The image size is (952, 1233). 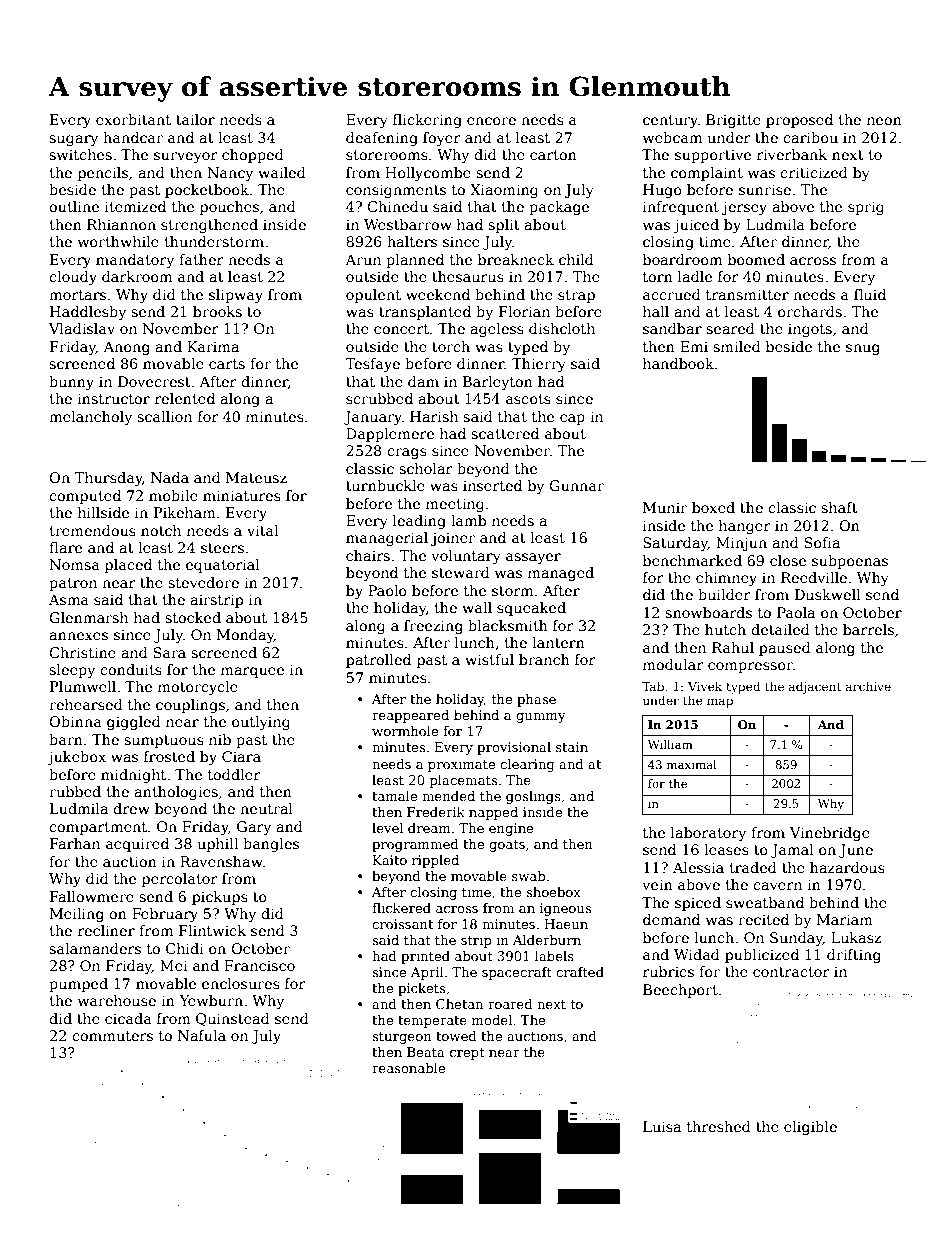 What do you see at coordinates (662, 1126) in the image?
I see `Luisa` at bounding box center [662, 1126].
